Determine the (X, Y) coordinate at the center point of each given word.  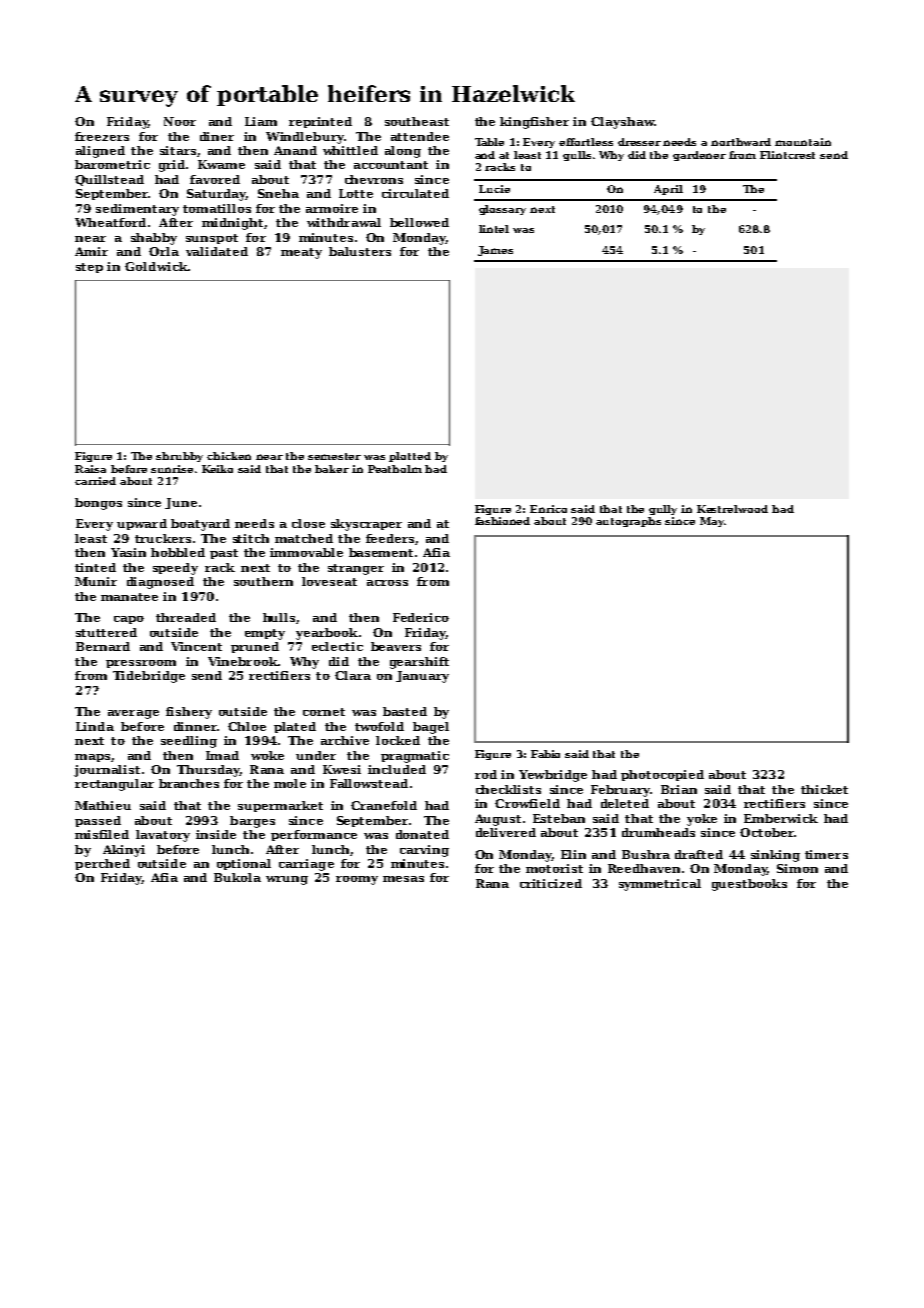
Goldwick (156, 266)
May (712, 522)
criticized (551, 883)
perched (102, 864)
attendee (420, 136)
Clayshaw (622, 123)
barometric (112, 164)
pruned (255, 647)
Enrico (548, 509)
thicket (824, 789)
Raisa (90, 469)
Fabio (545, 754)
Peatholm (395, 469)
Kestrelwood (732, 509)
